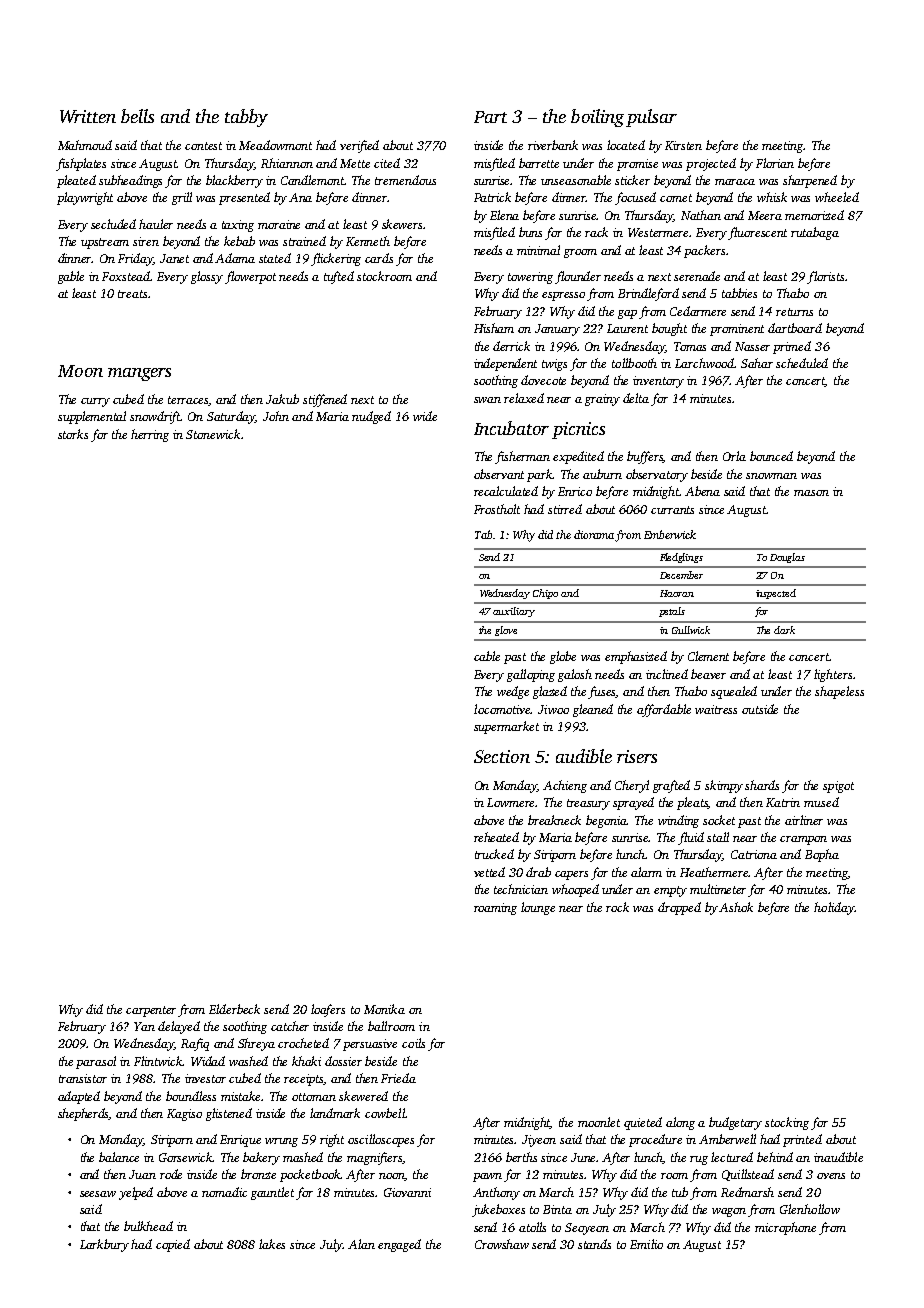  I want to click on Gorsewick, so click(186, 1157).
